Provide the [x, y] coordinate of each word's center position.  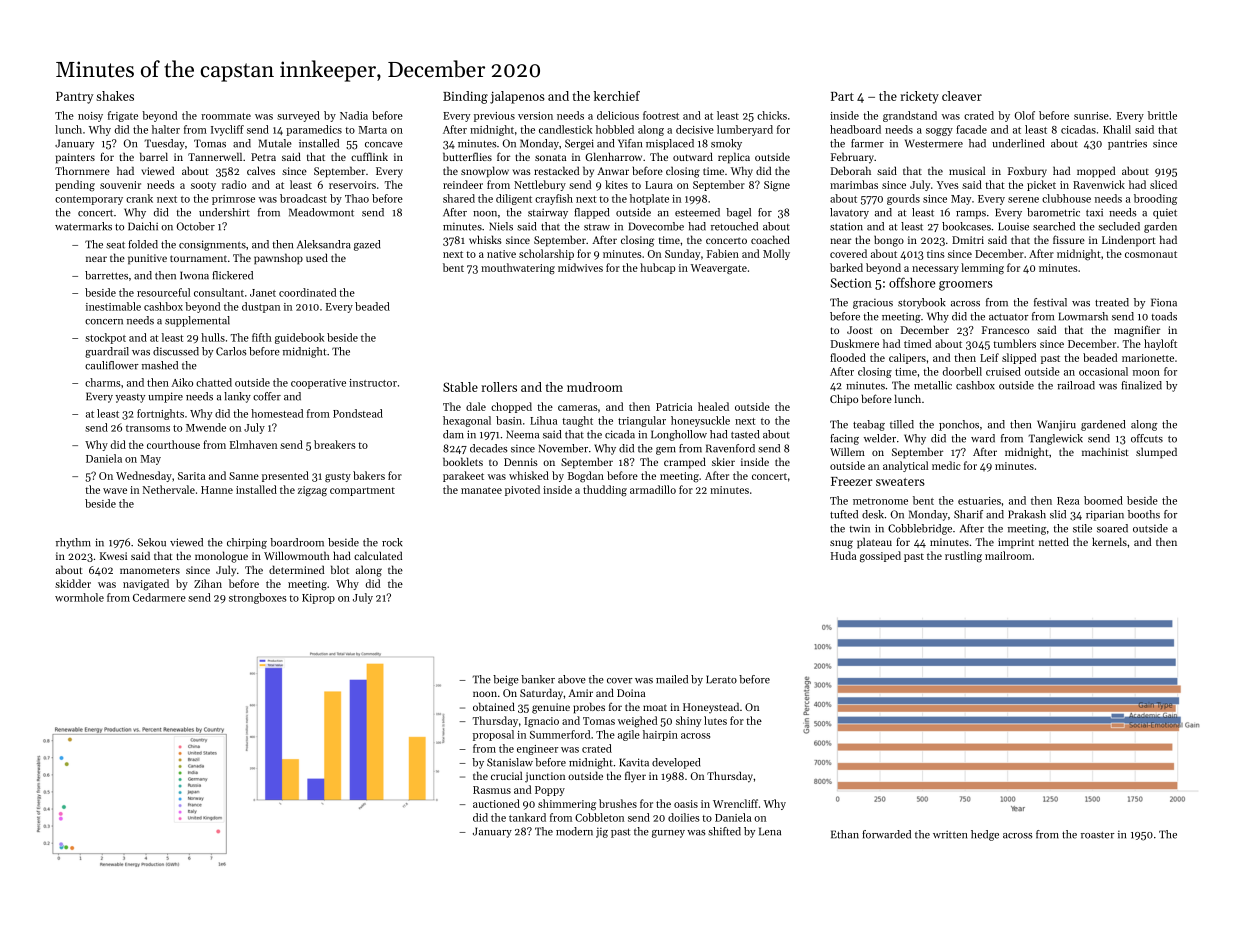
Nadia [354, 115]
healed [713, 406]
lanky [237, 397]
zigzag [312, 491]
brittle [1162, 115]
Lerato [721, 679]
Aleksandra [324, 244]
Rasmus [492, 790]
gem [666, 451]
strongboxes [257, 598]
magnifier [1137, 331]
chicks [772, 115]
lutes [715, 720]
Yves [948, 185]
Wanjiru [1056, 425]
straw [597, 227]
